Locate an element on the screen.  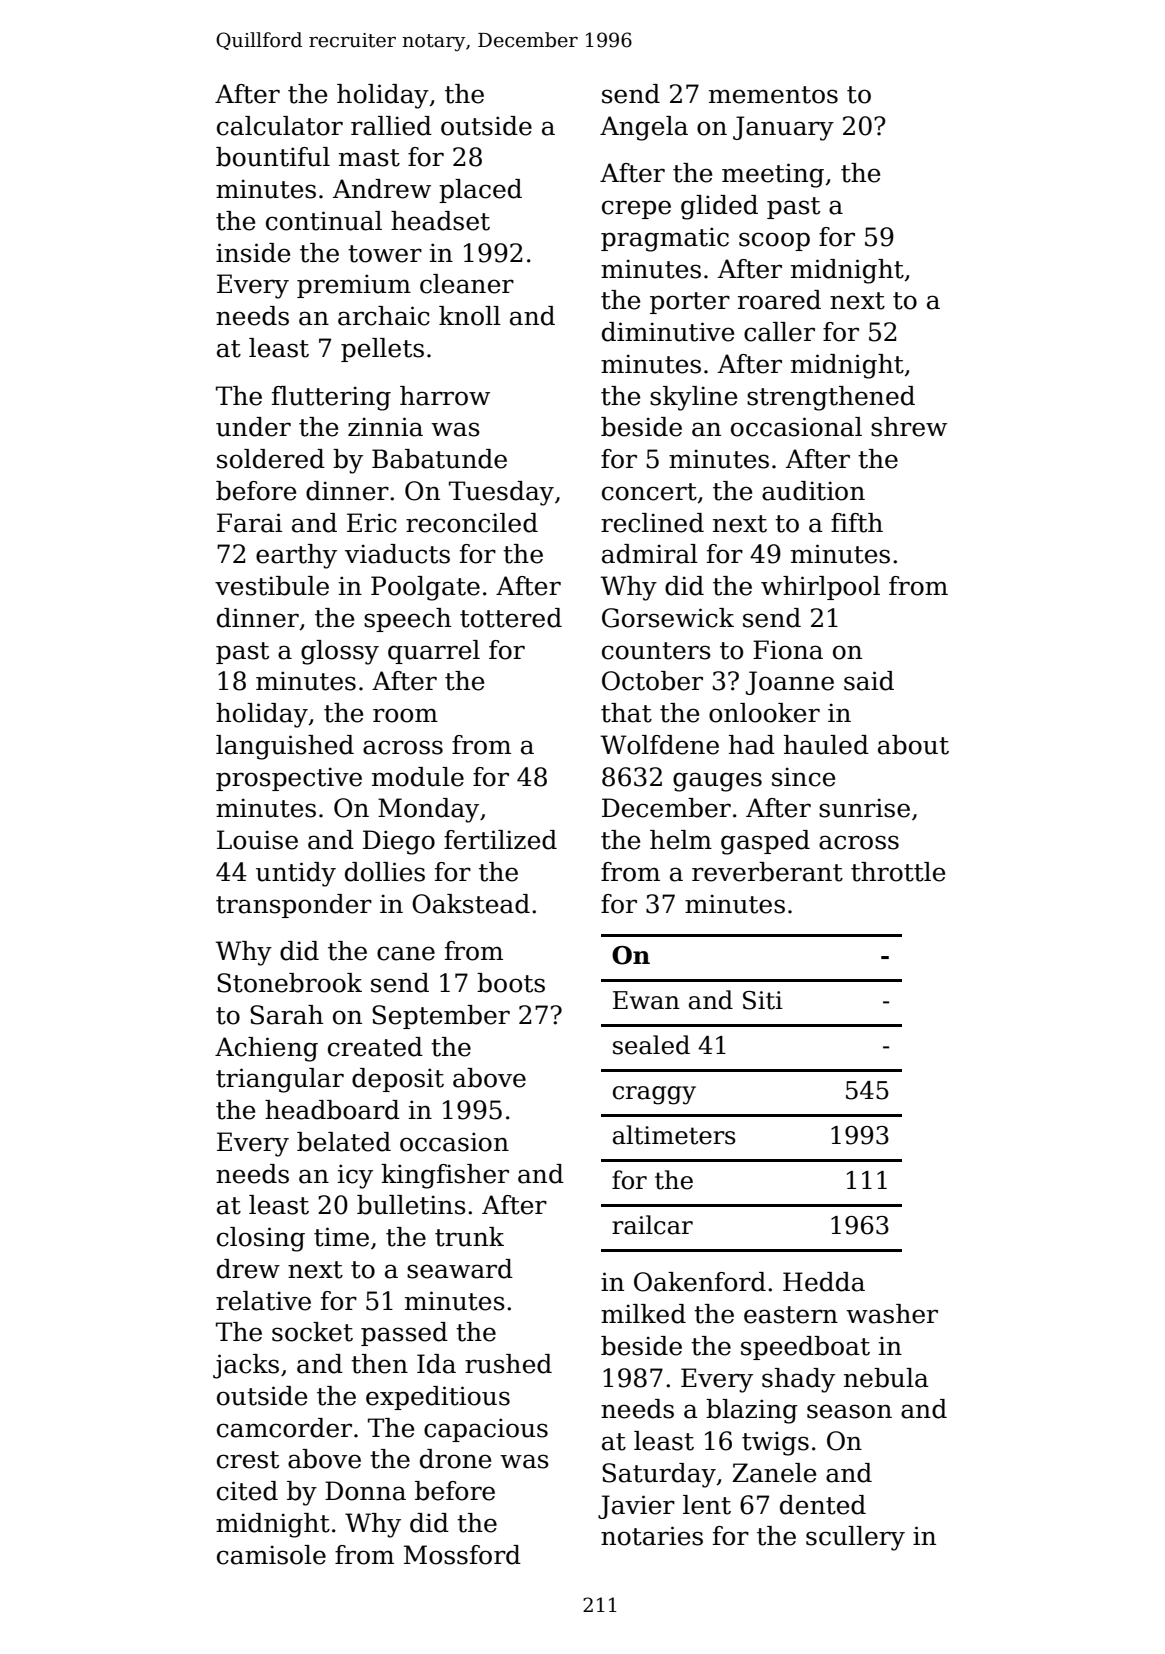
mementos is located at coordinates (773, 95).
